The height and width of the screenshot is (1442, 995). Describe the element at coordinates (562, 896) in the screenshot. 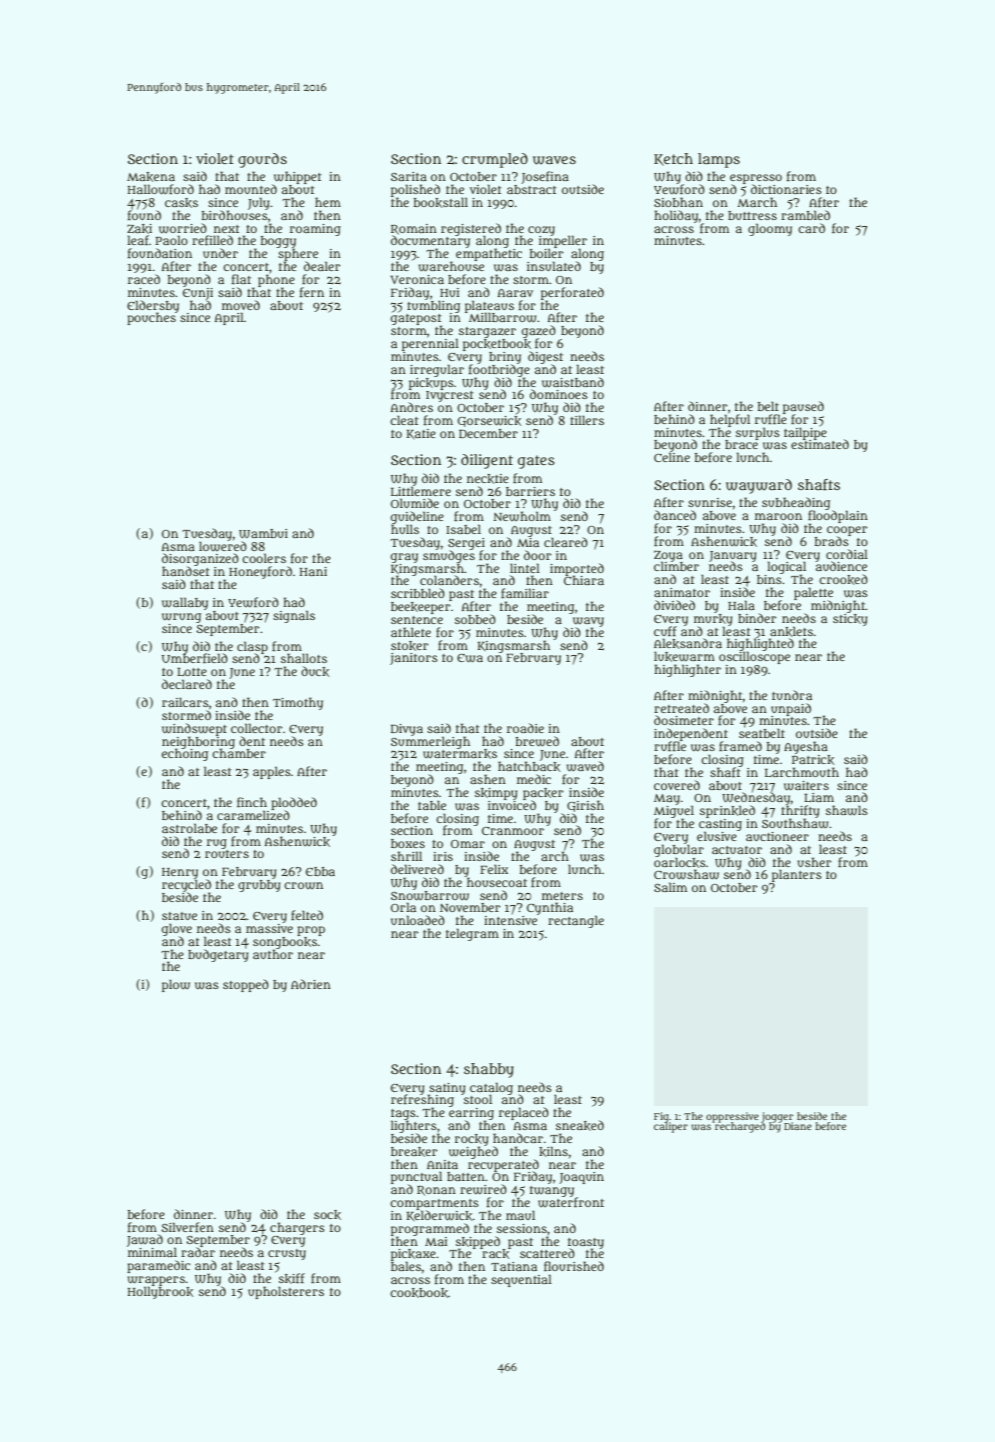

I see `meters` at that location.
